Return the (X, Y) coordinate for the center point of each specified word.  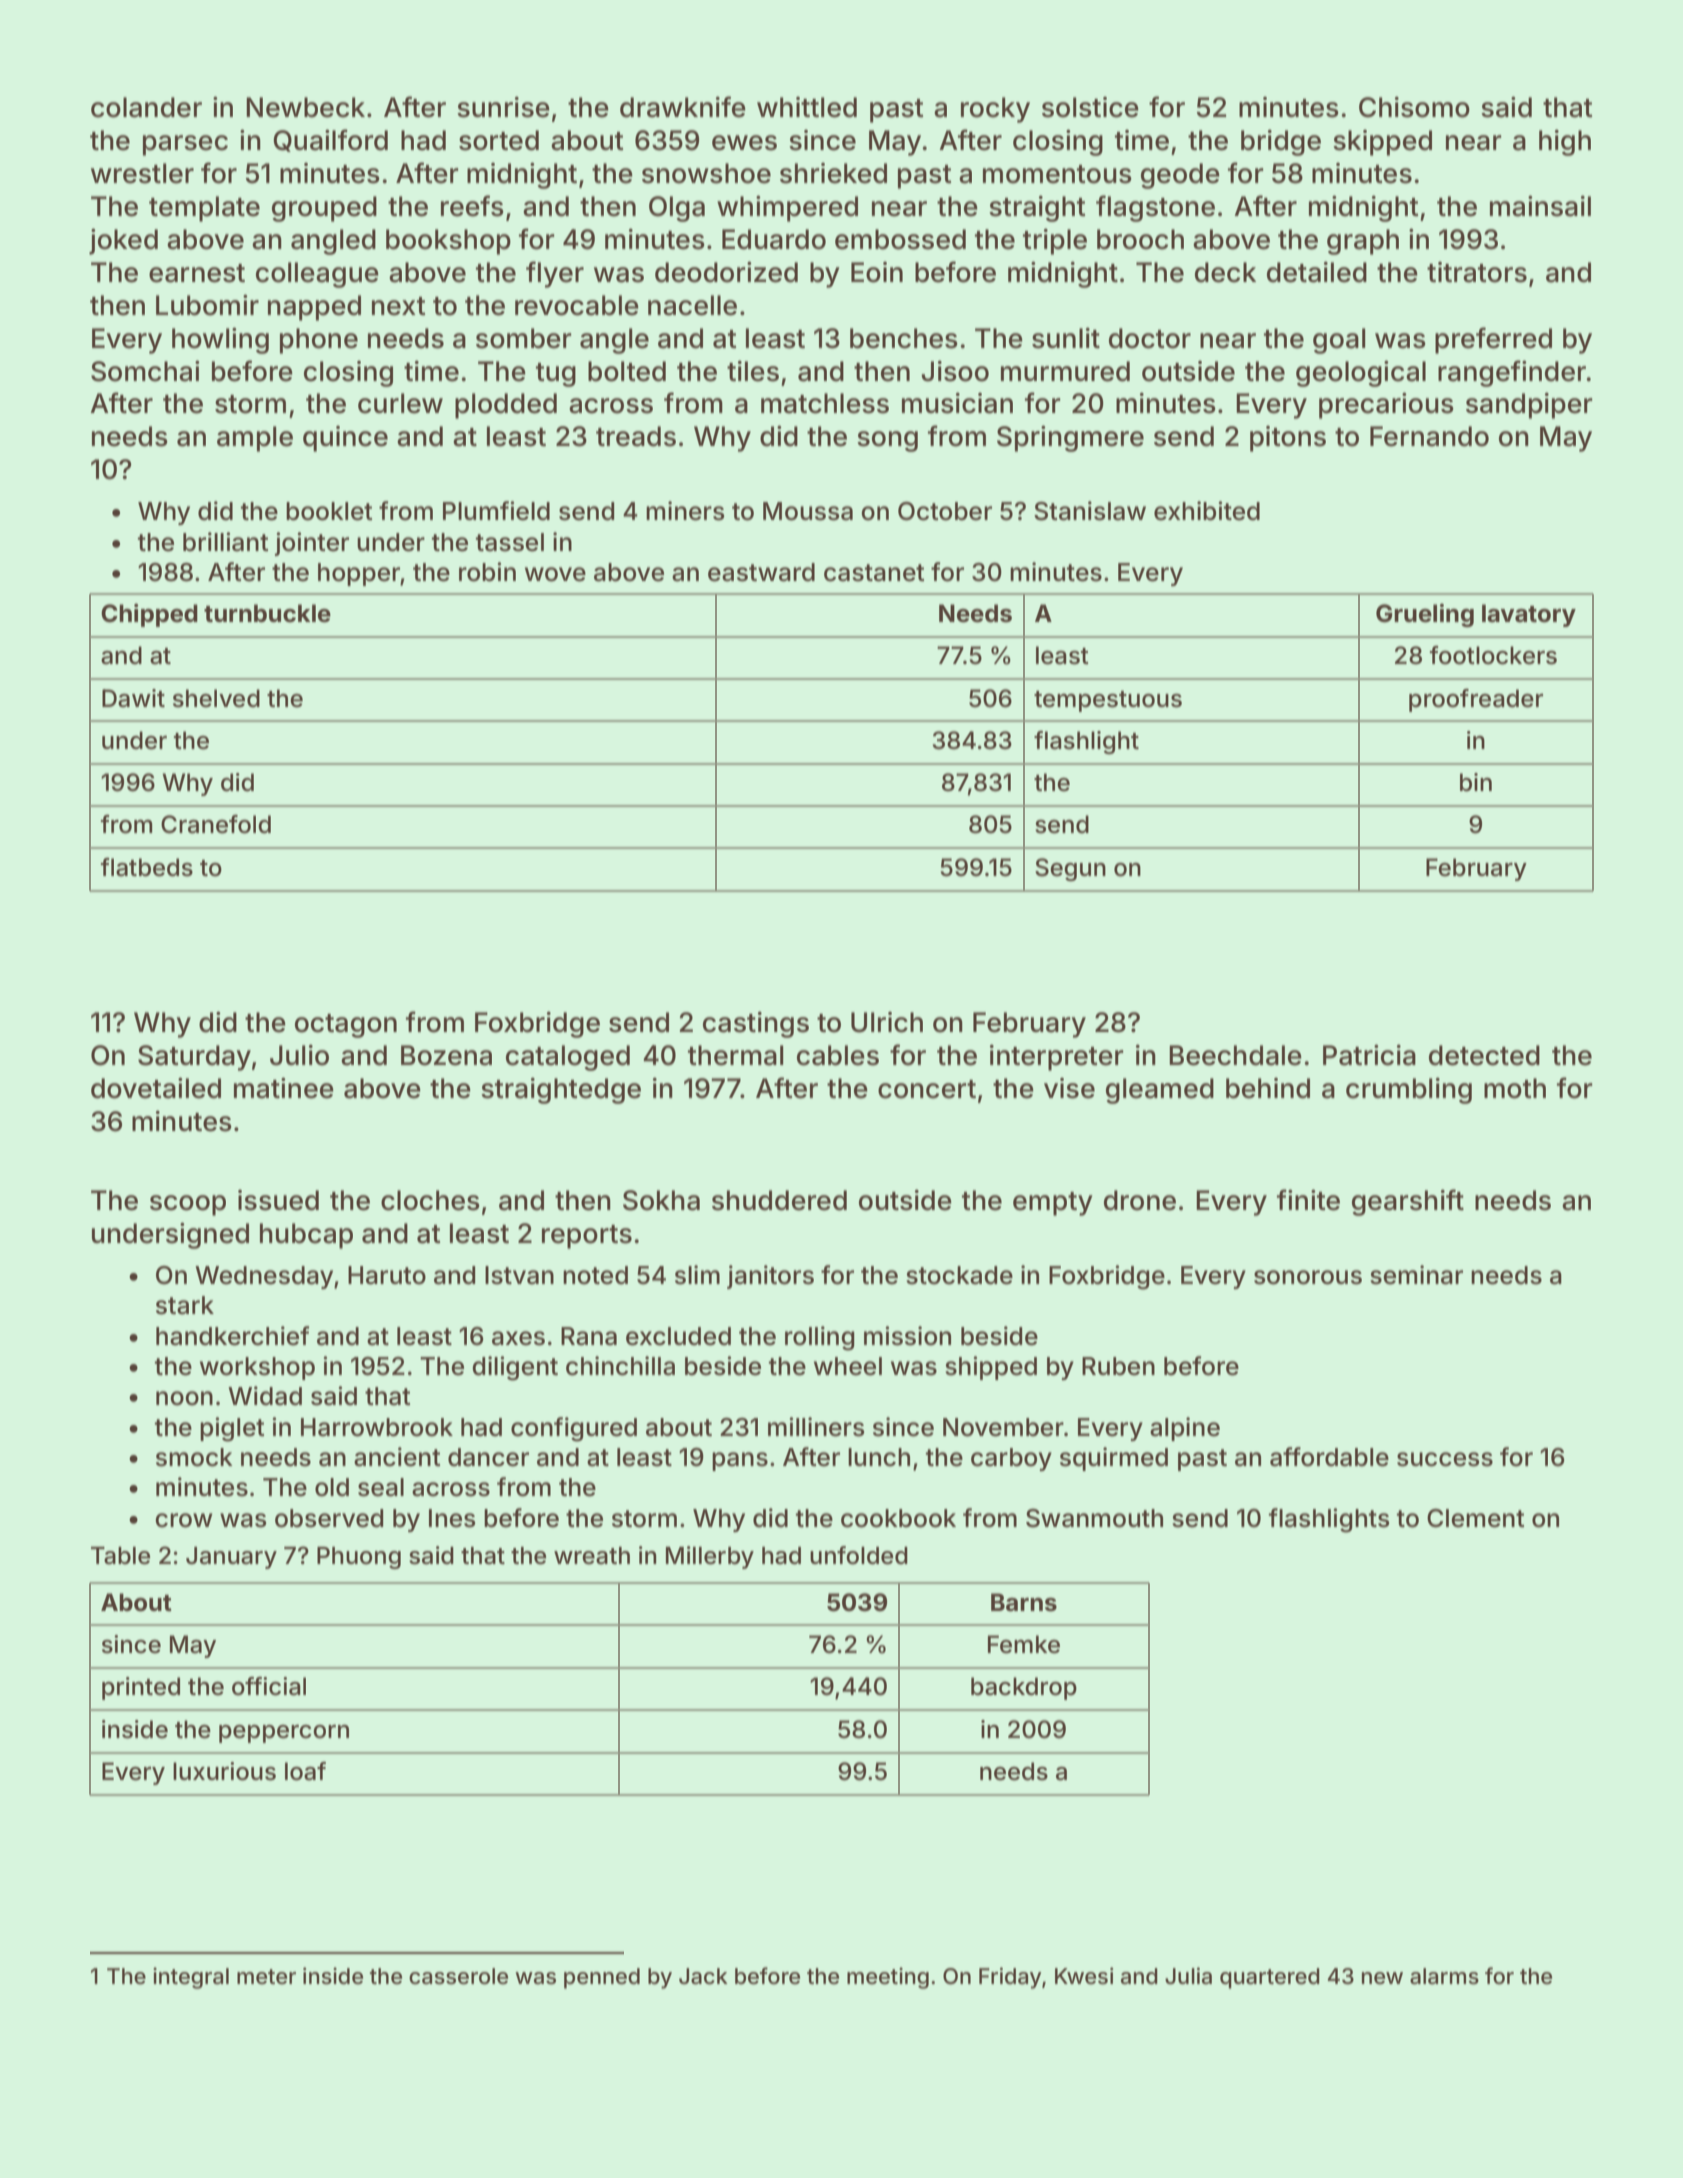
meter (266, 1976)
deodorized (726, 272)
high (1565, 143)
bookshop (448, 242)
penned (602, 1978)
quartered (1270, 1978)
